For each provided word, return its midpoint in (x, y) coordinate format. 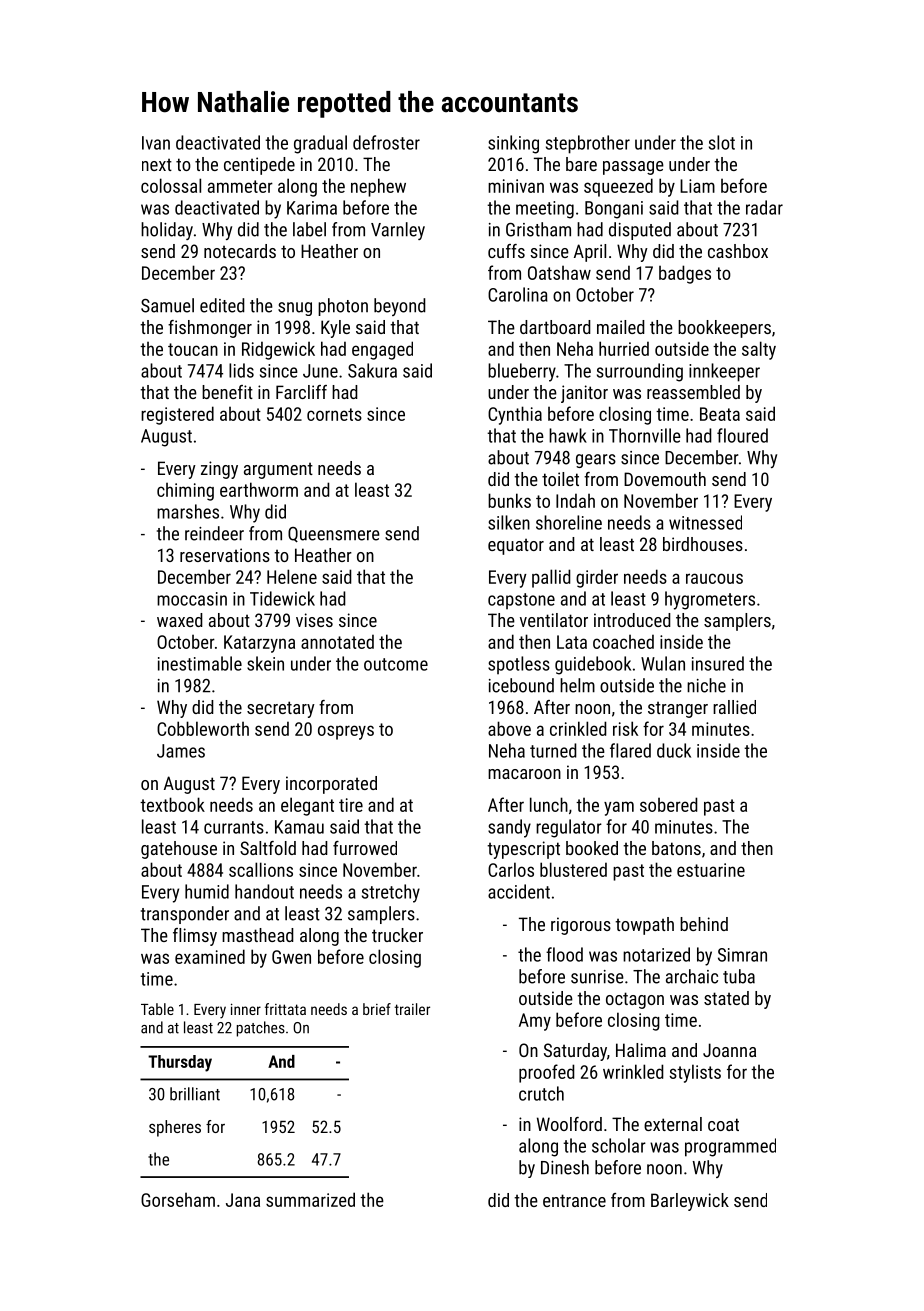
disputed (640, 231)
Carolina (518, 294)
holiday (167, 231)
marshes (188, 511)
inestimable (200, 663)
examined (210, 956)
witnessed (705, 522)
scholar (619, 1145)
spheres (175, 1128)
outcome (396, 664)
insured (718, 663)
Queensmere (334, 535)
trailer (412, 1009)
